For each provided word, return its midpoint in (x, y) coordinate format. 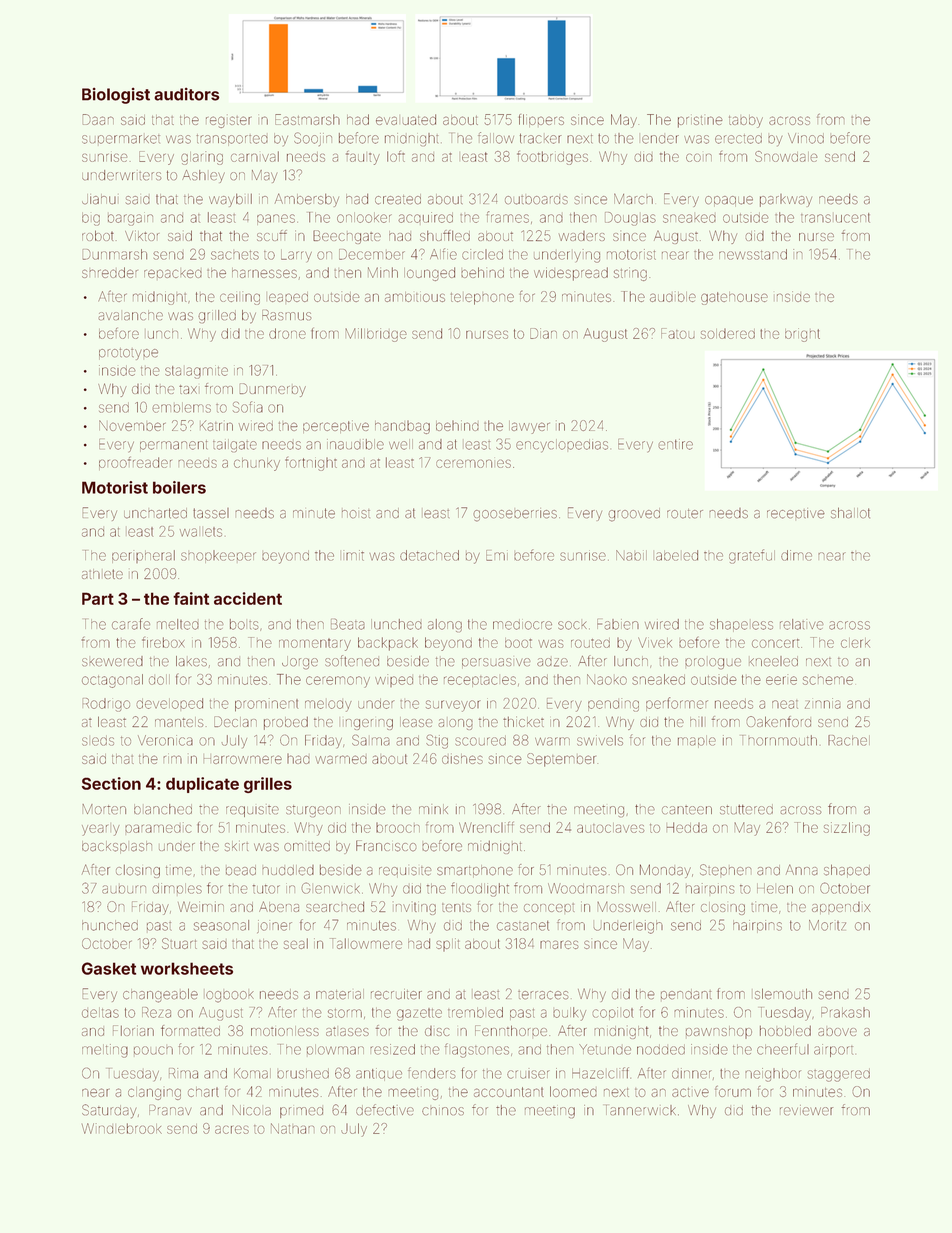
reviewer (806, 1110)
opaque (729, 201)
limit (353, 555)
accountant (509, 1092)
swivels (600, 740)
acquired (425, 217)
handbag (402, 427)
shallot (850, 513)
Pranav (170, 1110)
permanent (173, 446)
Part (98, 598)
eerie (781, 680)
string (630, 274)
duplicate (202, 785)
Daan (98, 119)
